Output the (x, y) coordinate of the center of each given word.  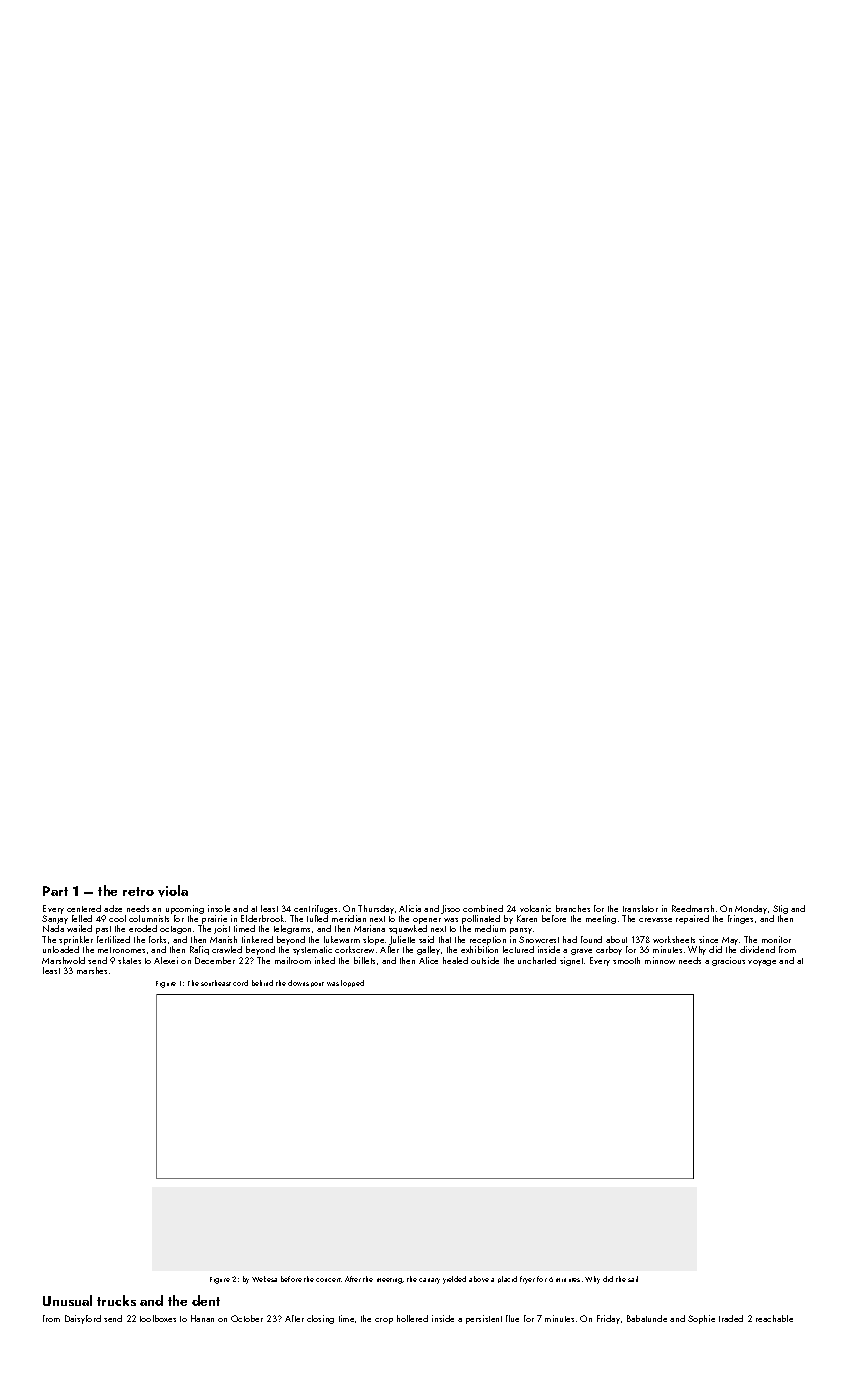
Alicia (410, 908)
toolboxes (158, 1318)
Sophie (701, 1319)
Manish (223, 939)
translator (640, 908)
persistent (484, 1319)
